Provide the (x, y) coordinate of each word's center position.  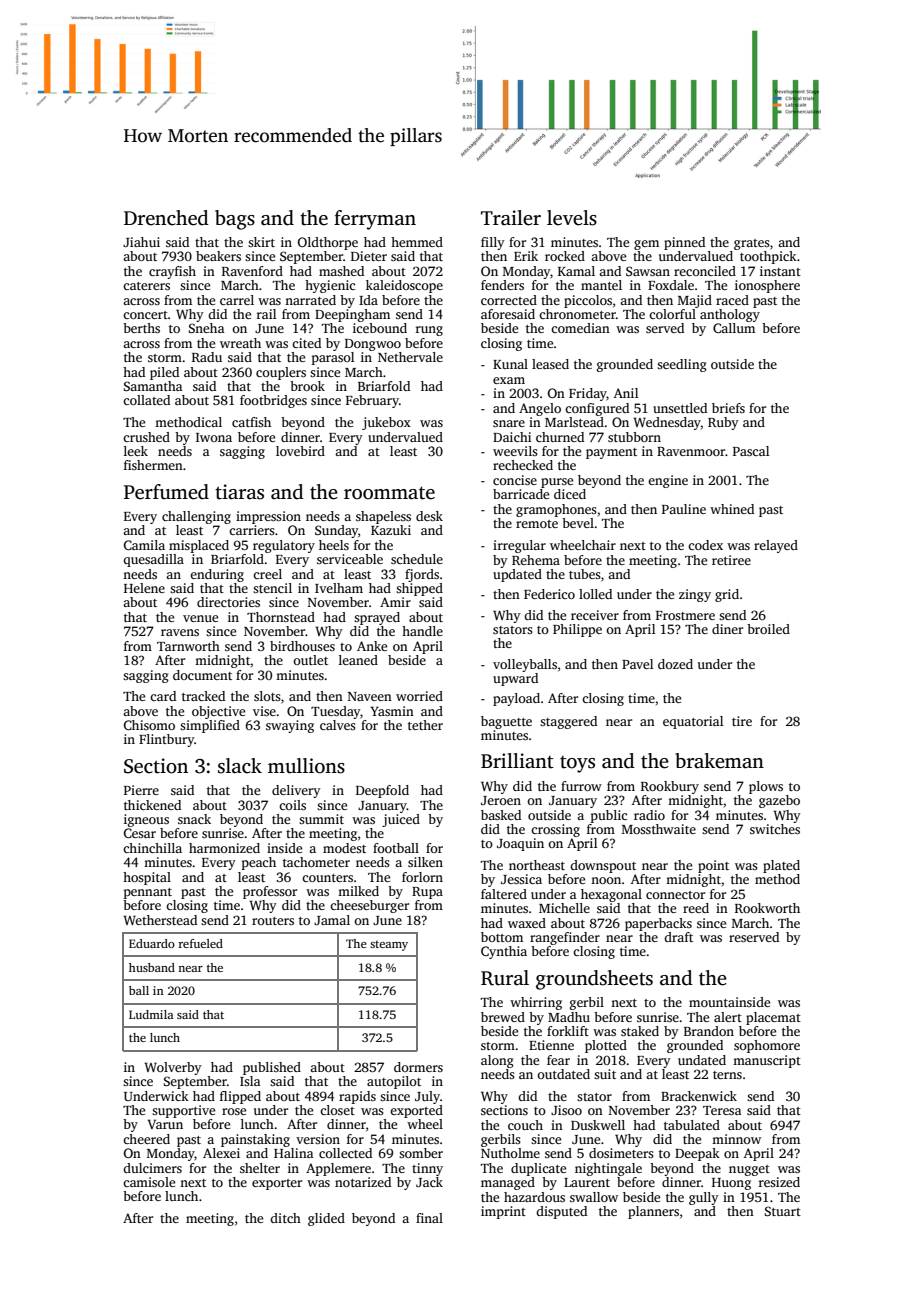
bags (235, 220)
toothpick (768, 257)
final (429, 1218)
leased (550, 364)
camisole (149, 1182)
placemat (773, 1018)
